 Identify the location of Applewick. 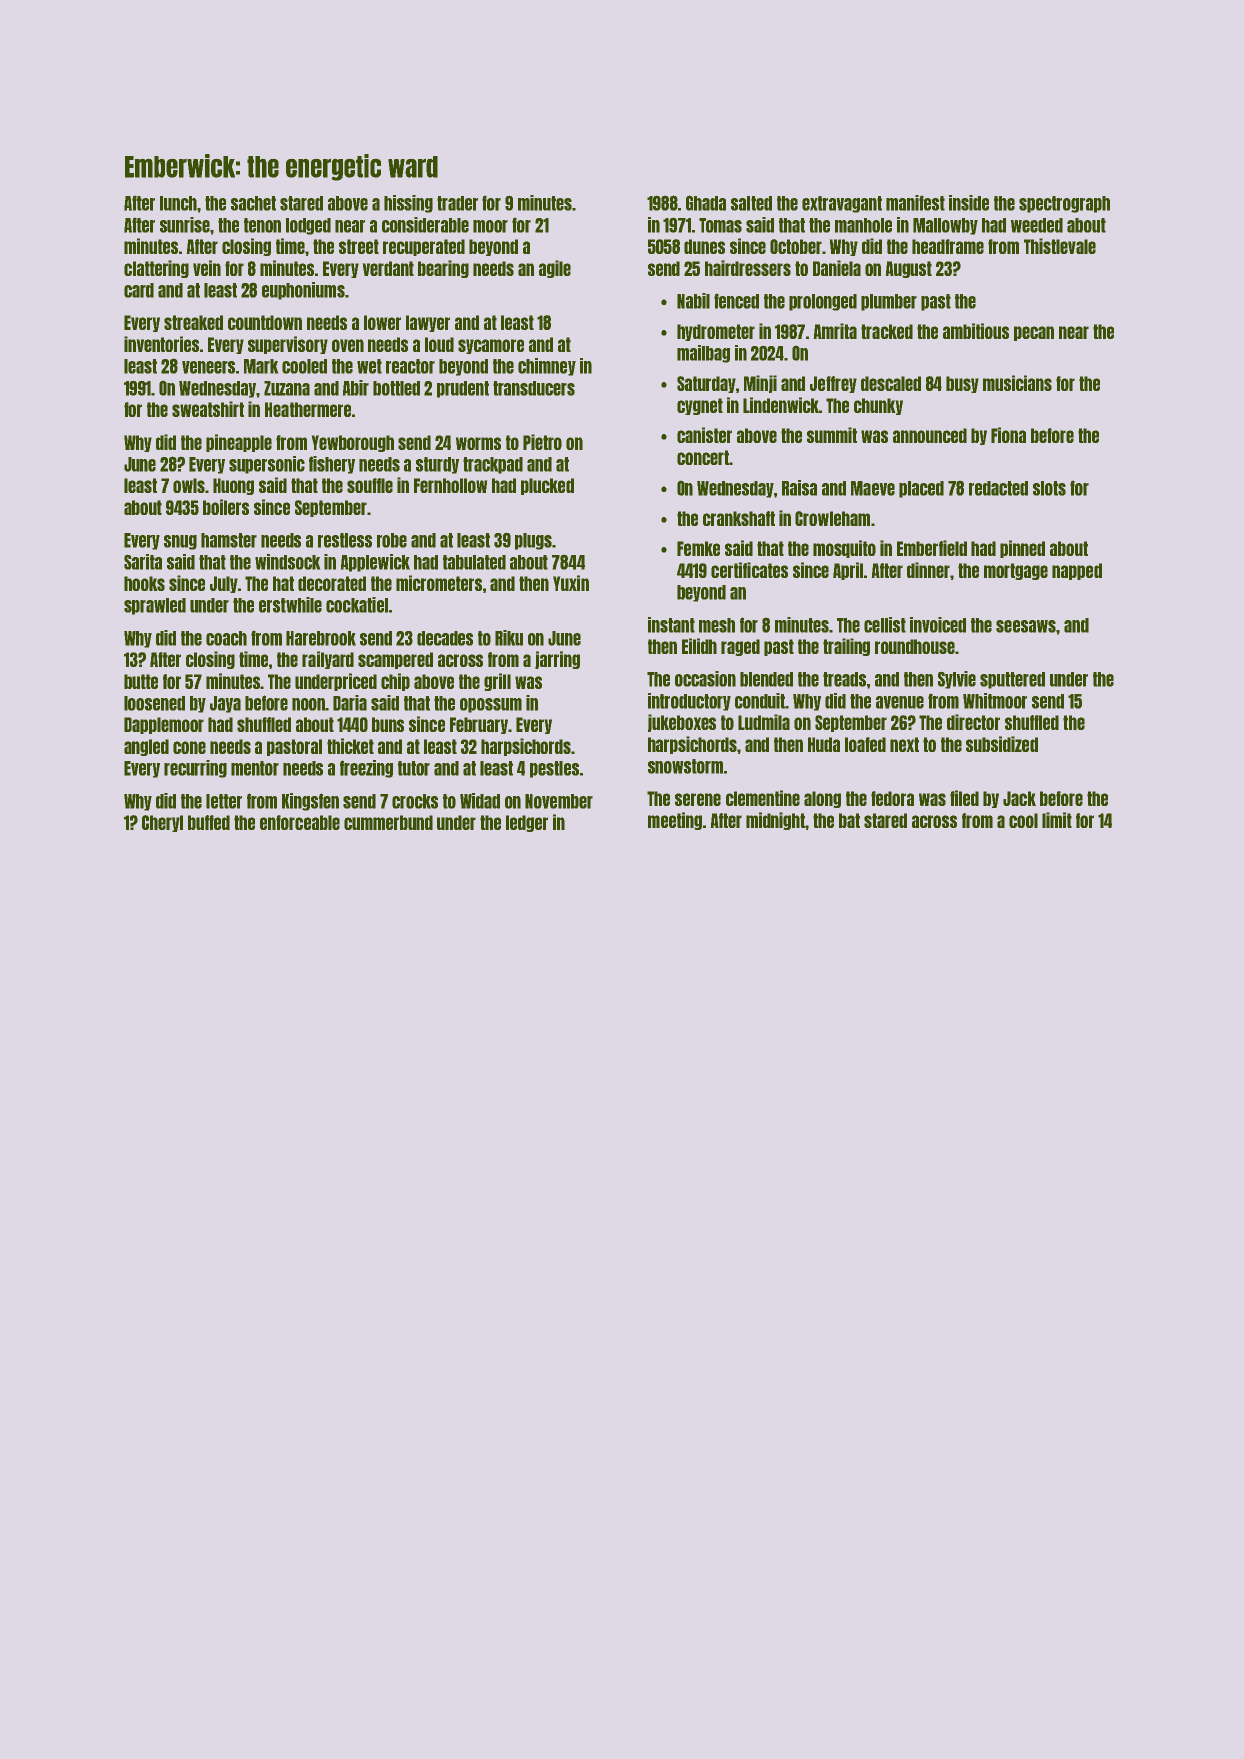
(375, 563).
